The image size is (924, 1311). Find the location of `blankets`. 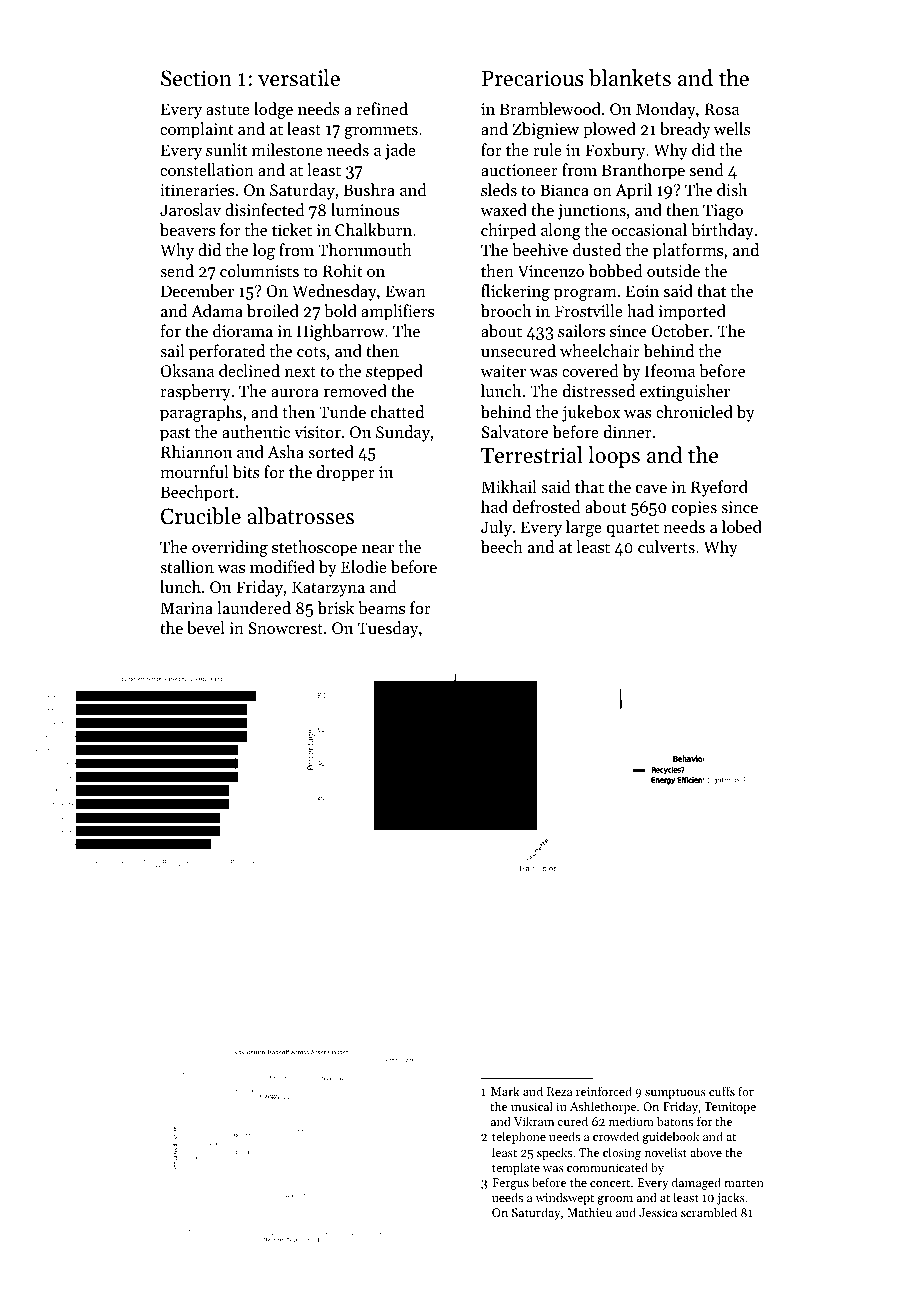

blankets is located at coordinates (630, 78).
